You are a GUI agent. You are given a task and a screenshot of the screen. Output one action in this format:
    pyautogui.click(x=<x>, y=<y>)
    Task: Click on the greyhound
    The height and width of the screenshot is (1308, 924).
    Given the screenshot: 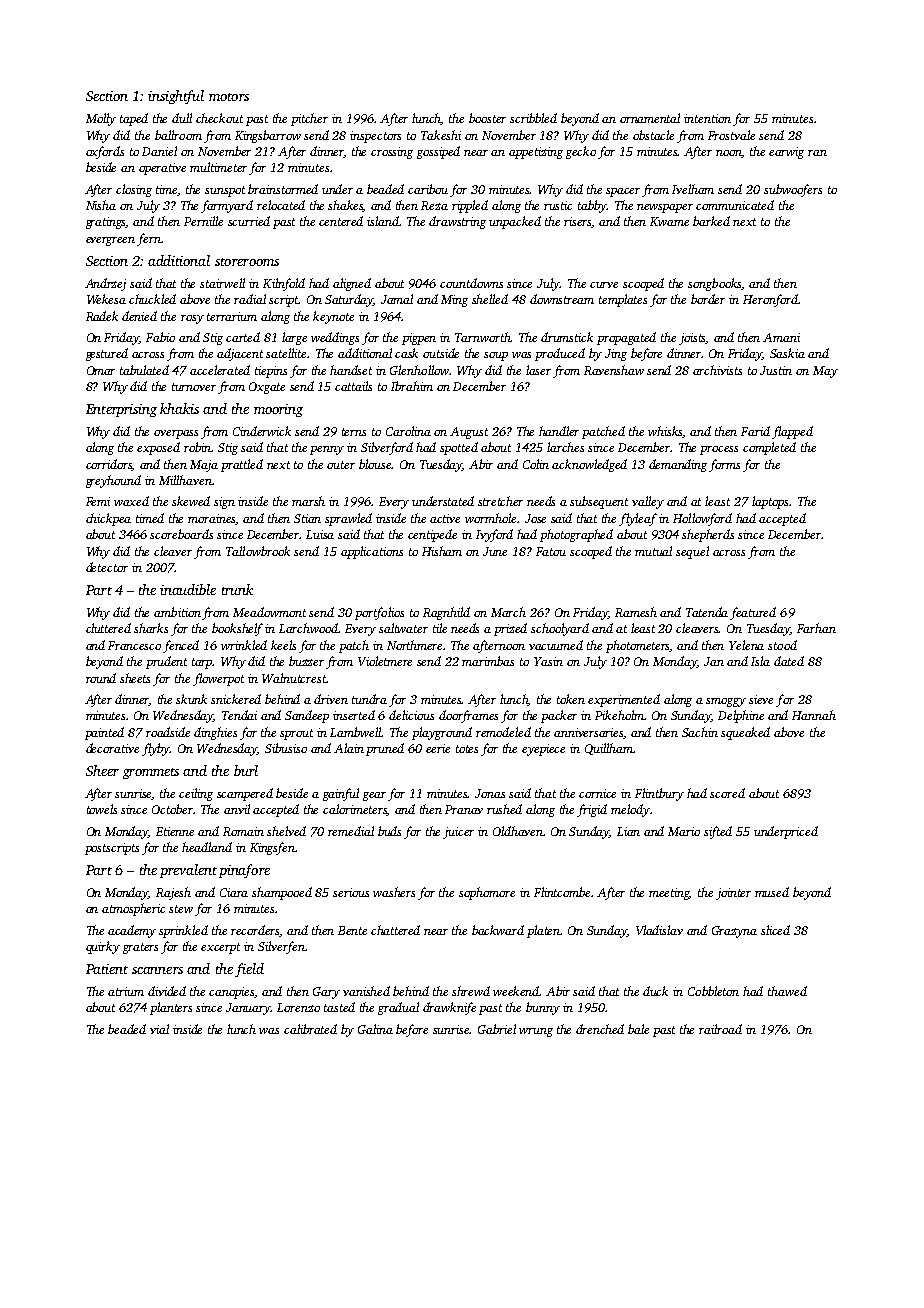 What is the action you would take?
    pyautogui.click(x=113, y=481)
